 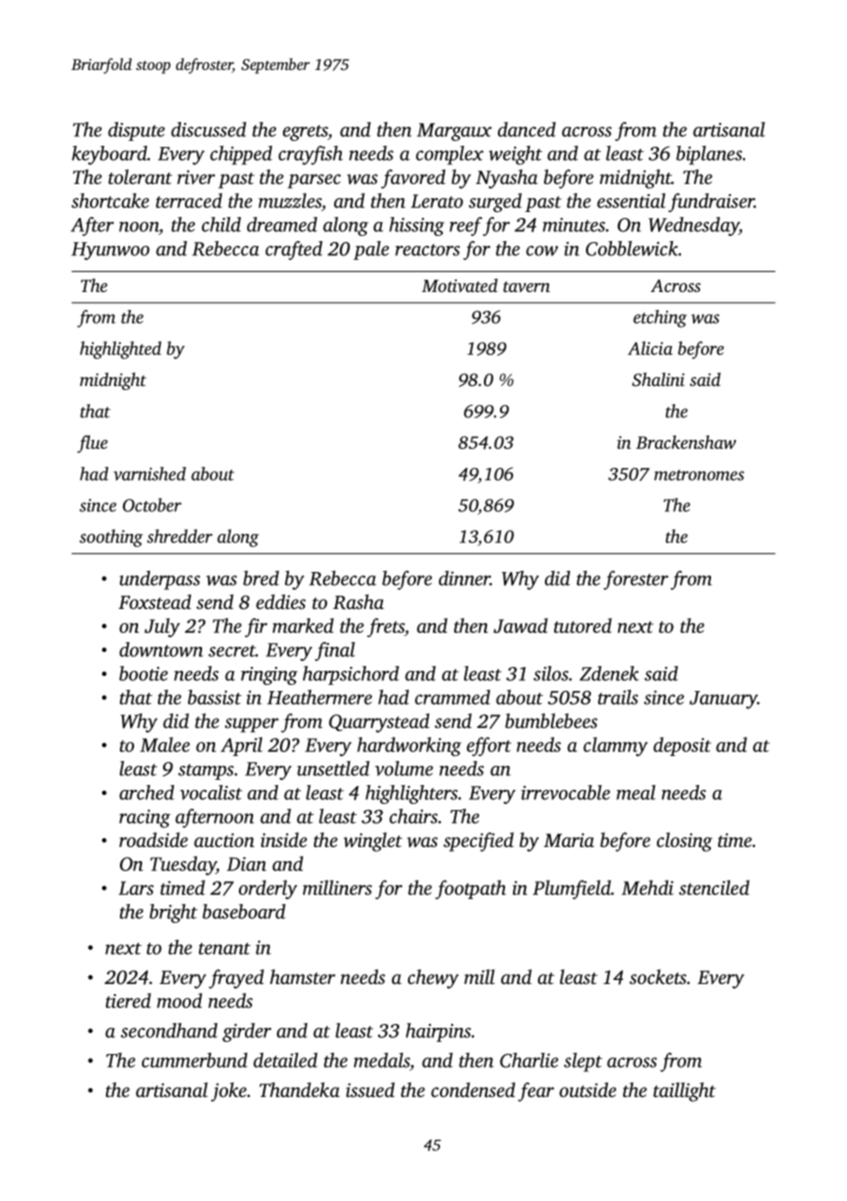 I want to click on dinner, so click(x=464, y=578).
